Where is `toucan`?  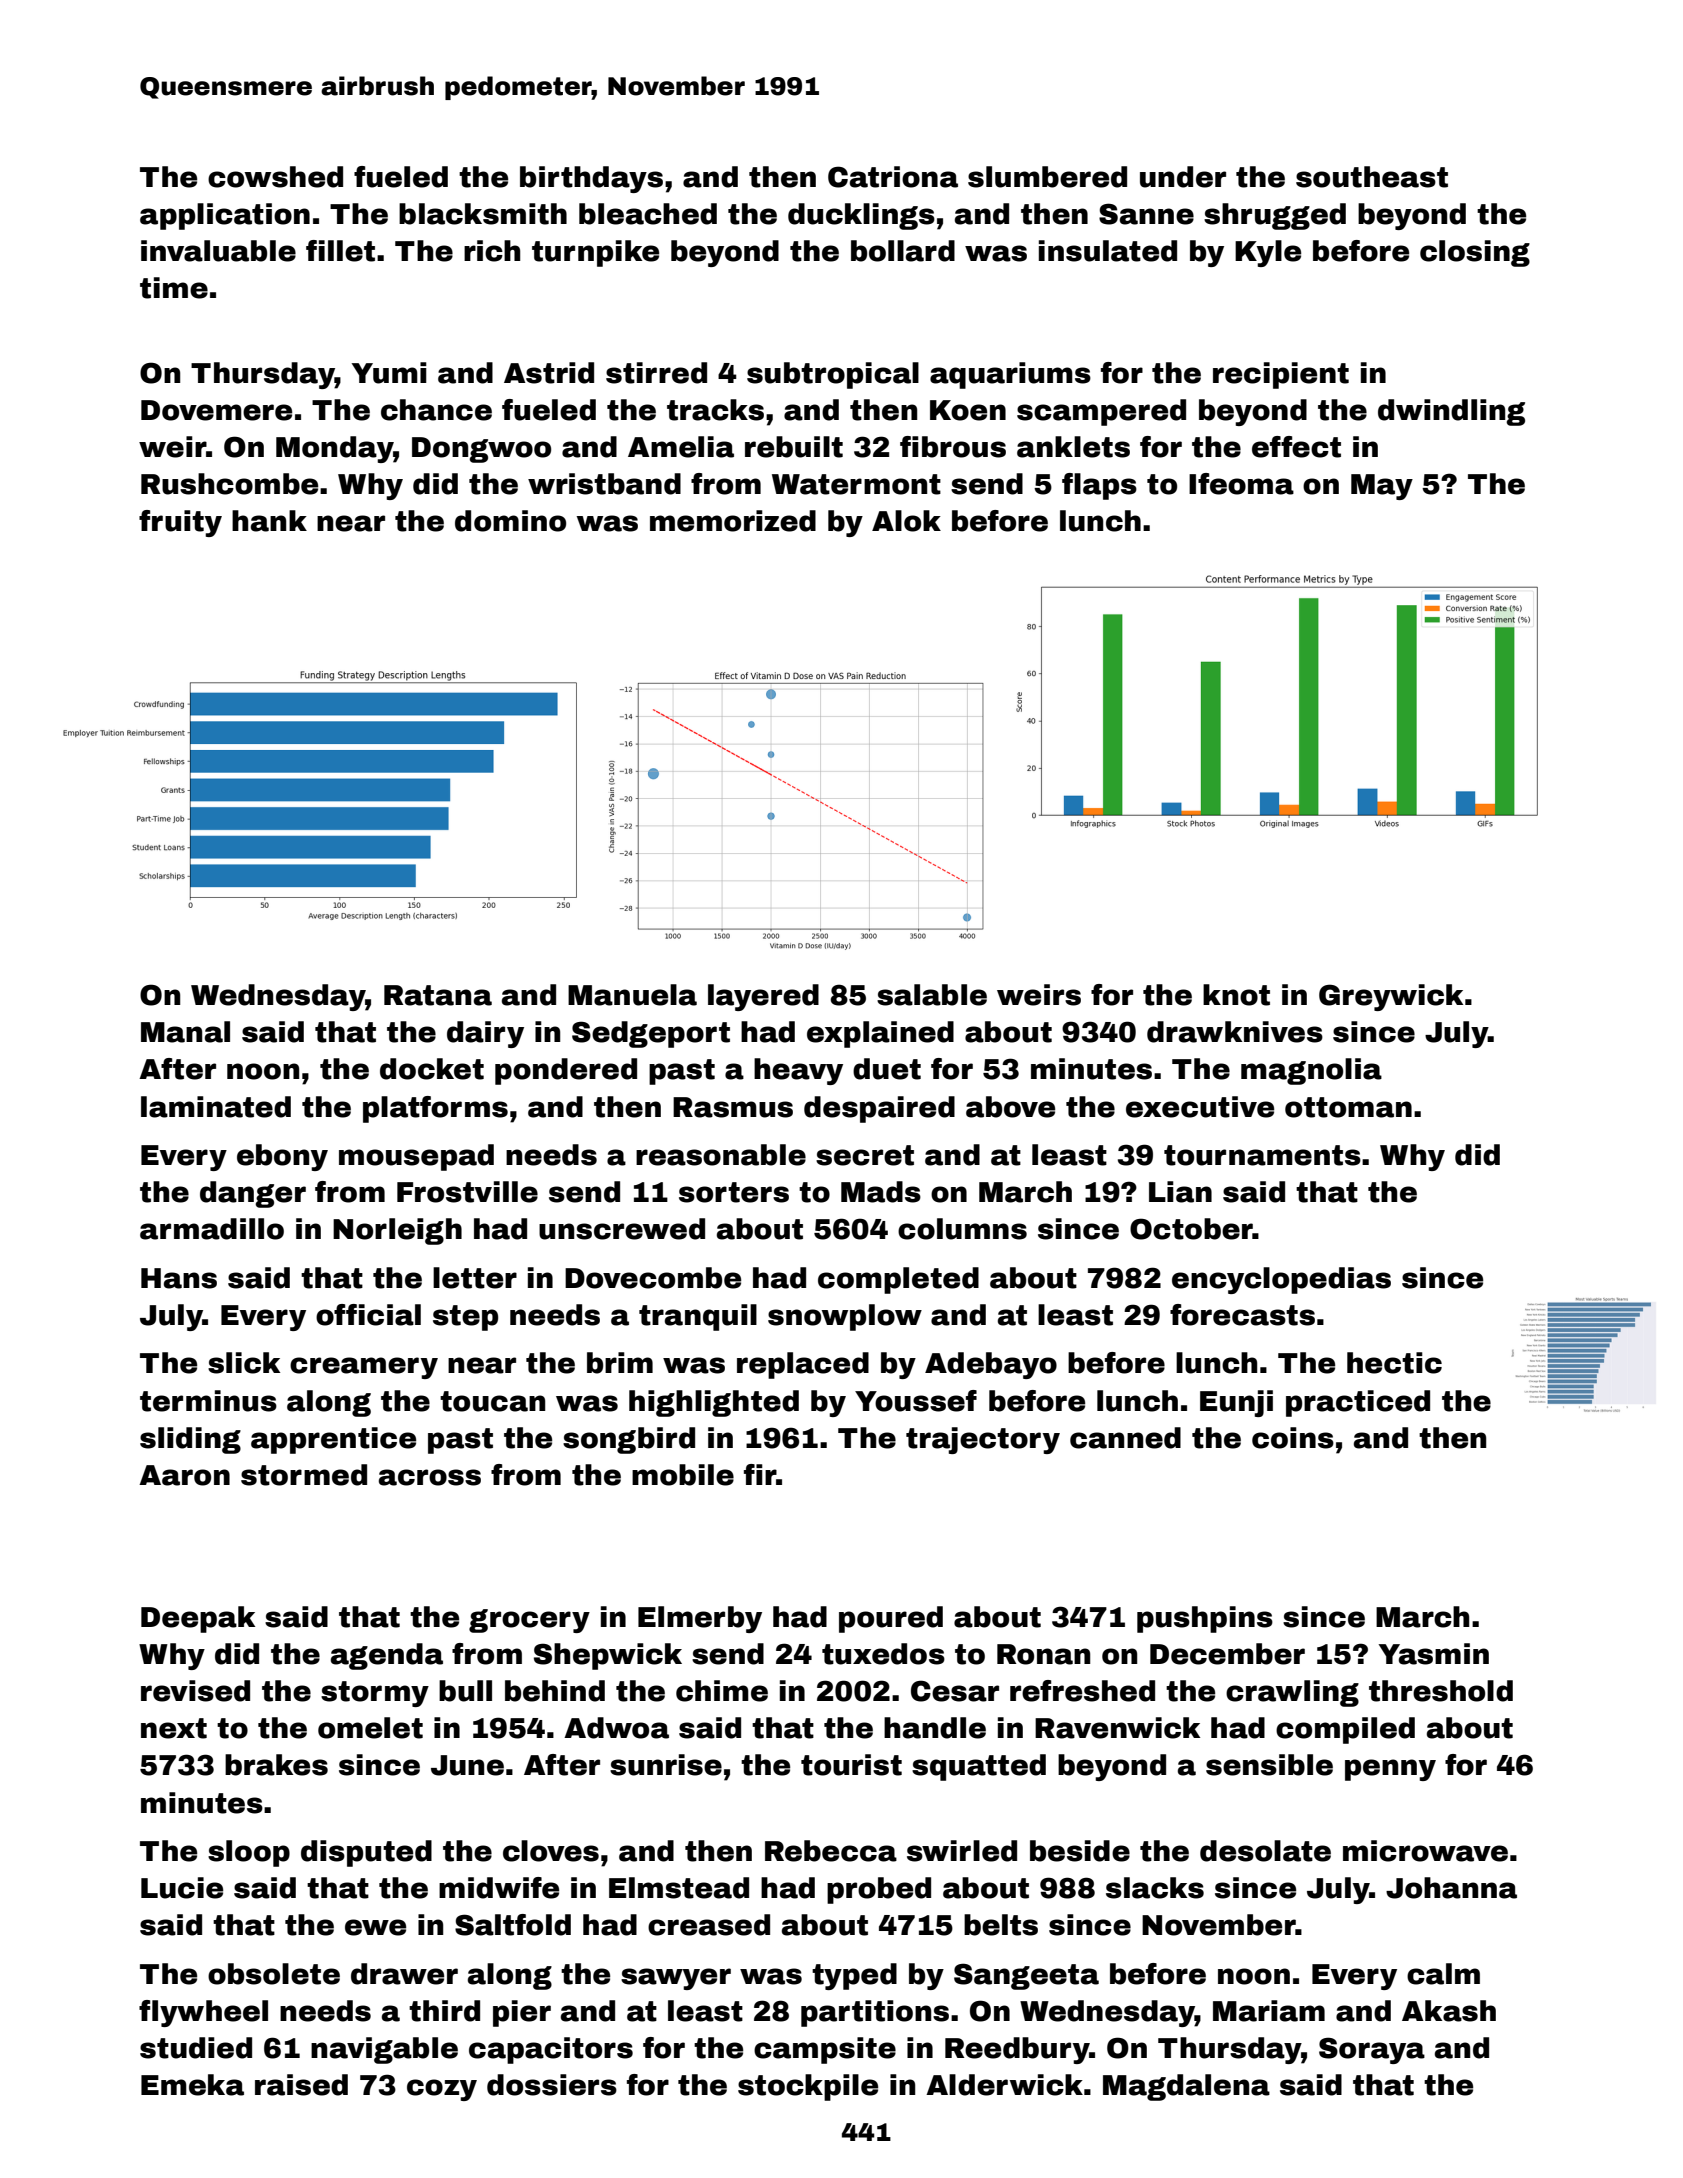 toucan is located at coordinates (492, 1401).
